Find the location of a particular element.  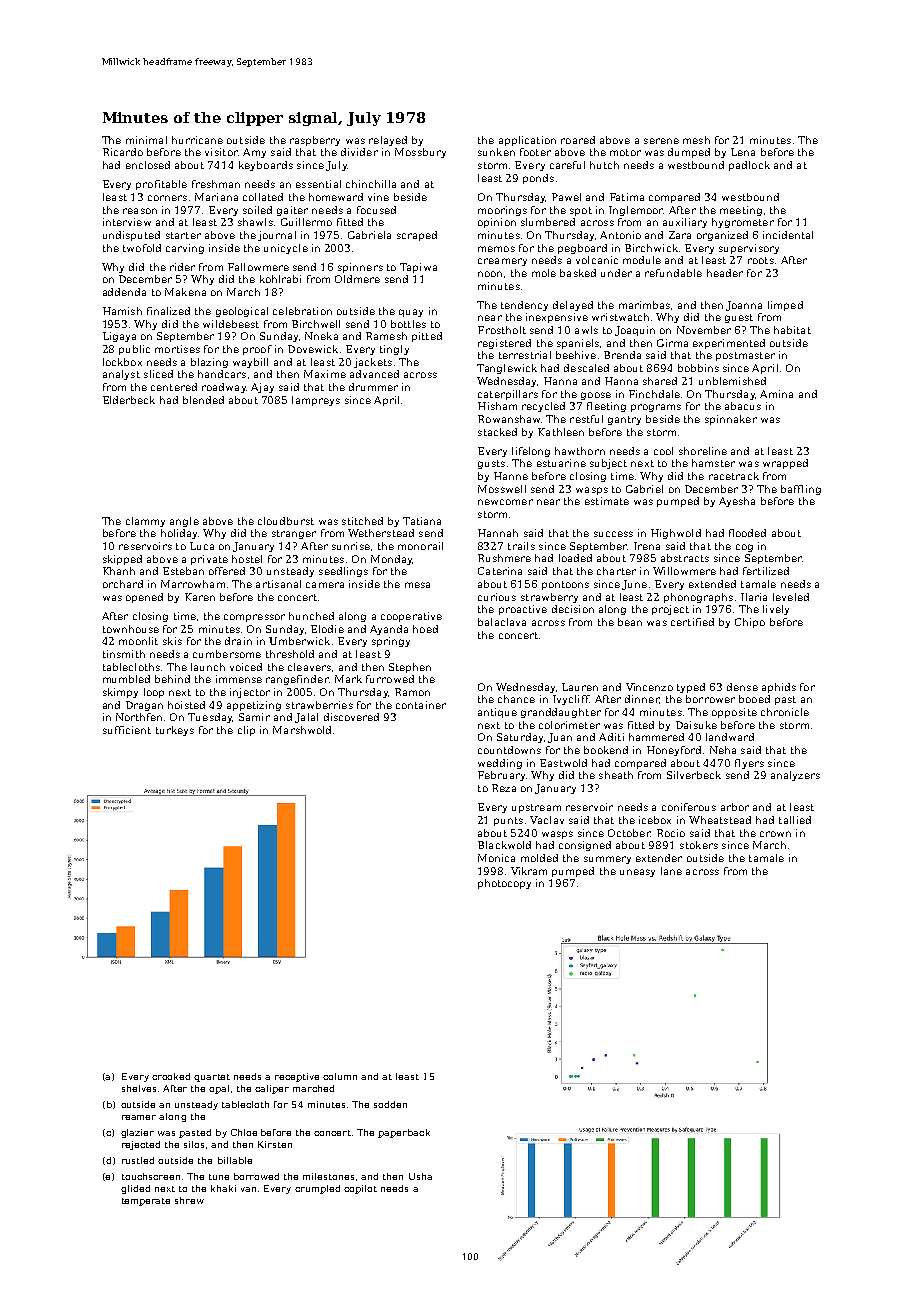

Monica is located at coordinates (496, 858).
